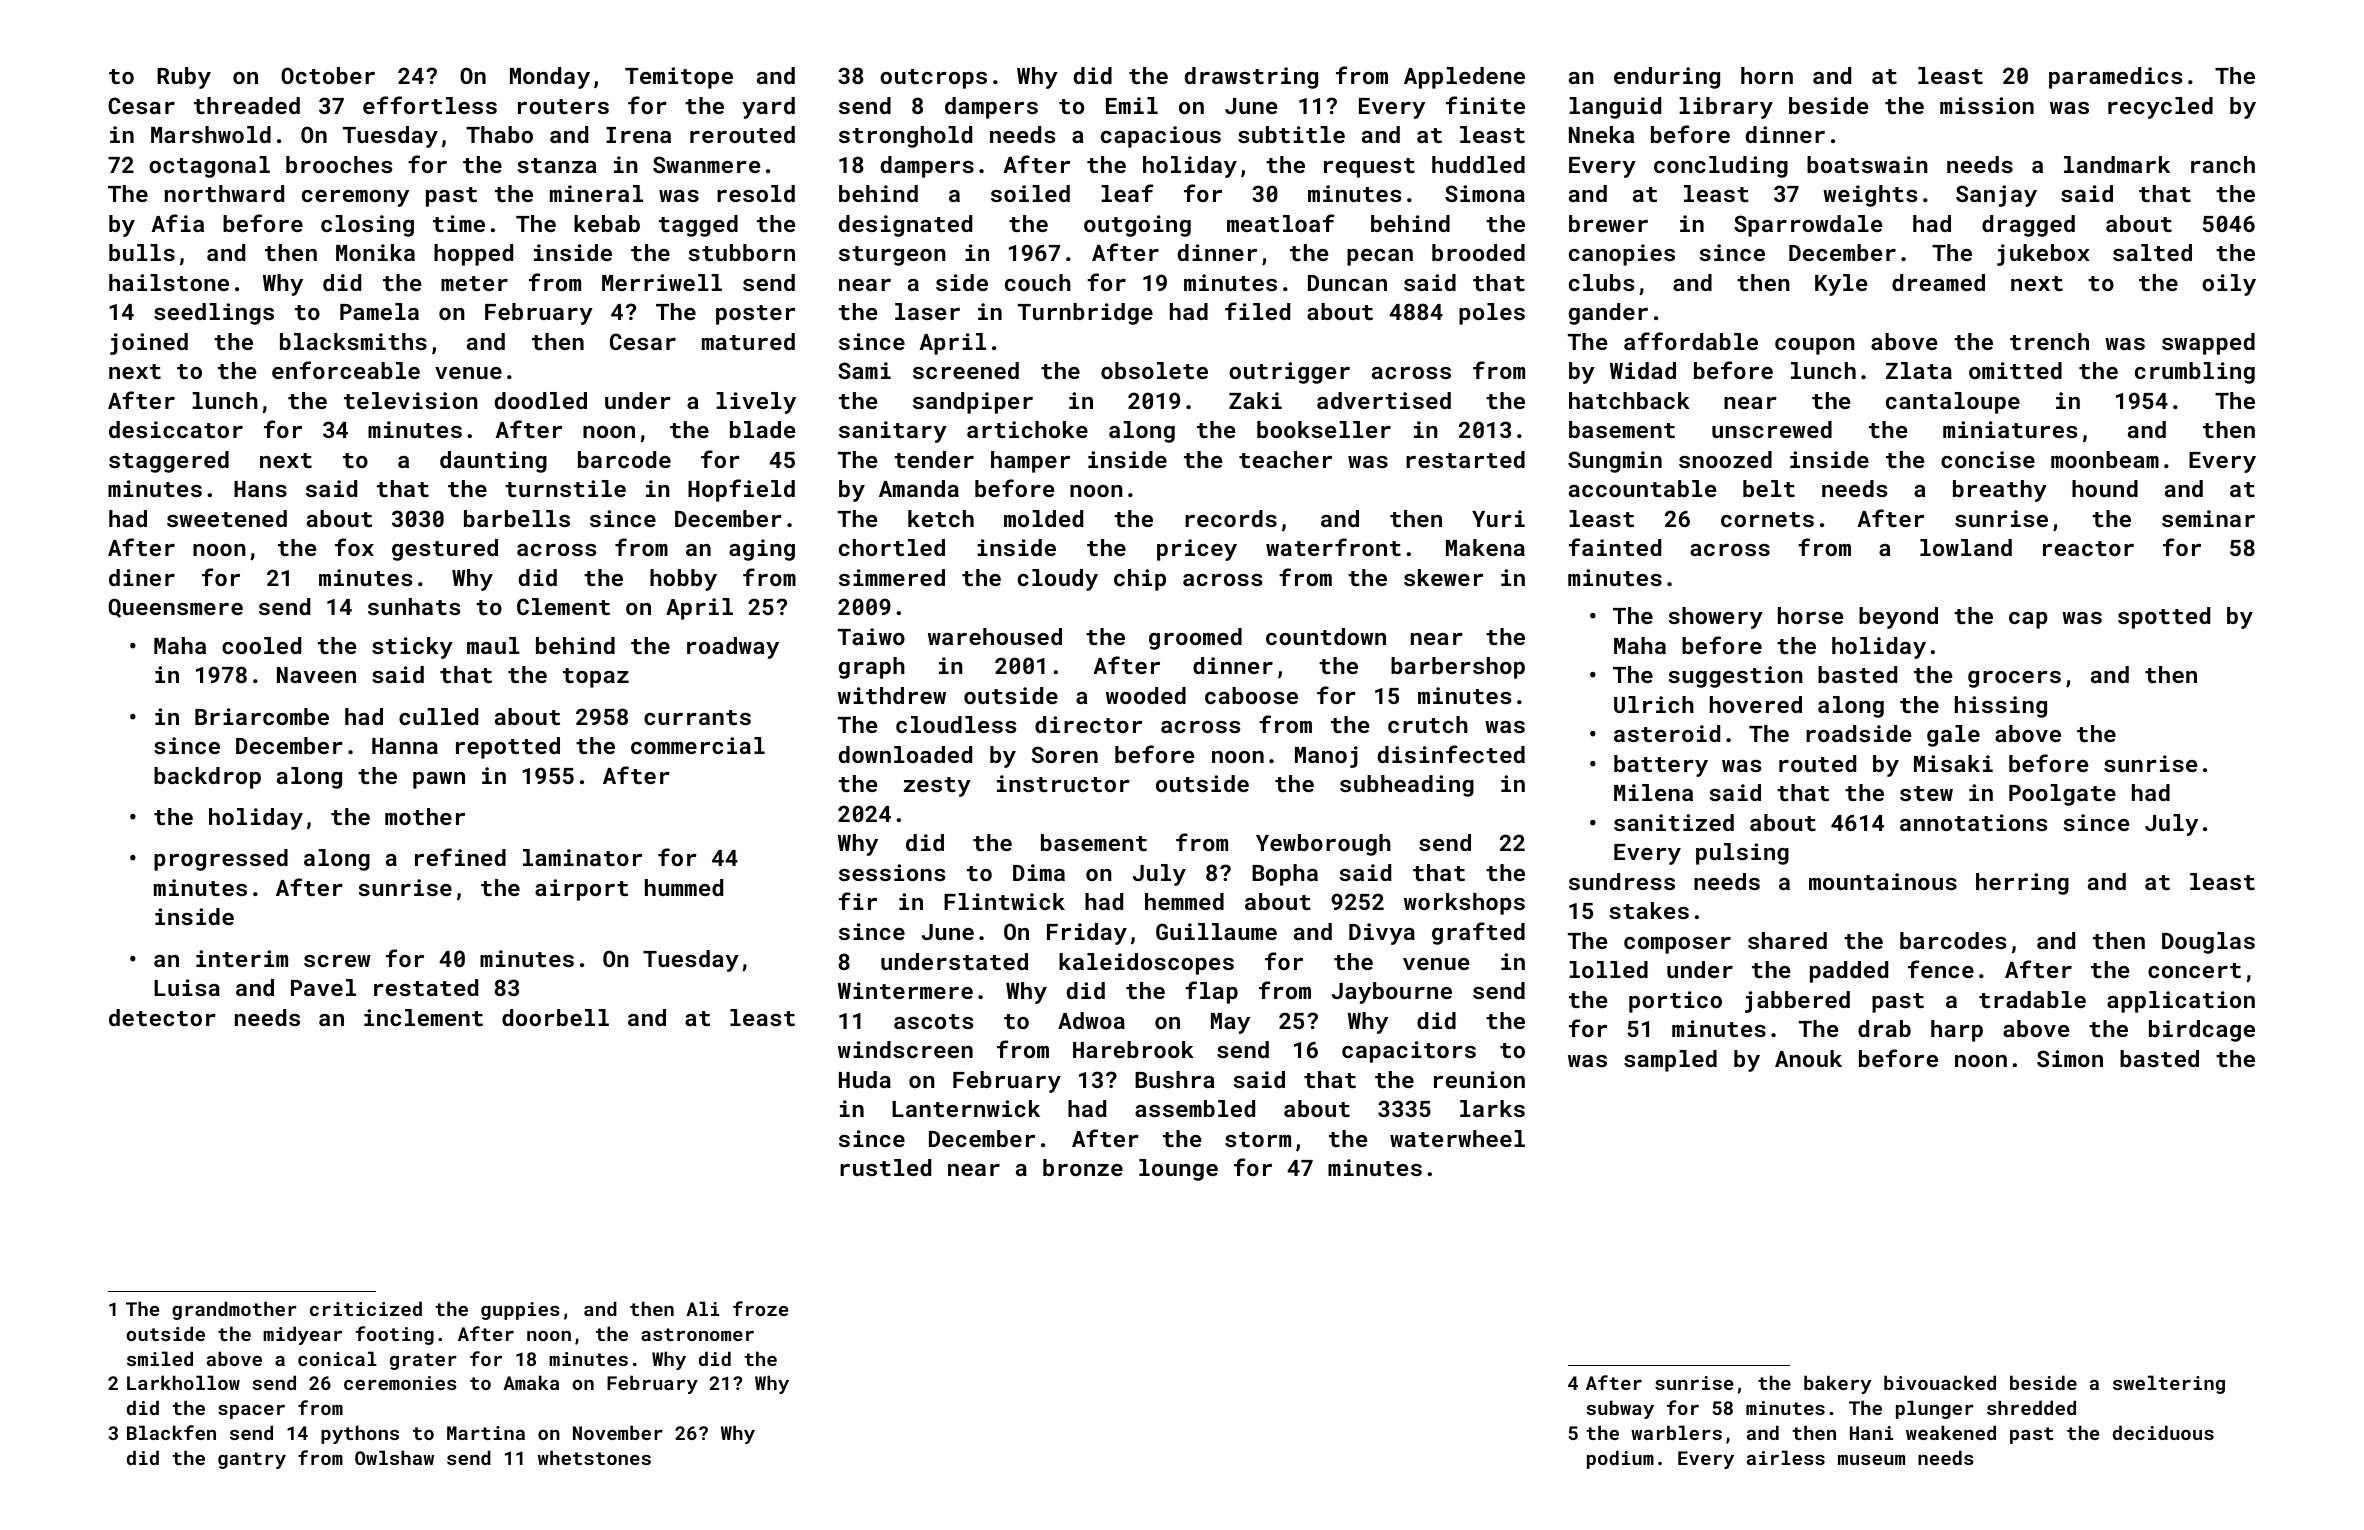  What do you see at coordinates (1285, 875) in the screenshot?
I see `Bopha` at bounding box center [1285, 875].
